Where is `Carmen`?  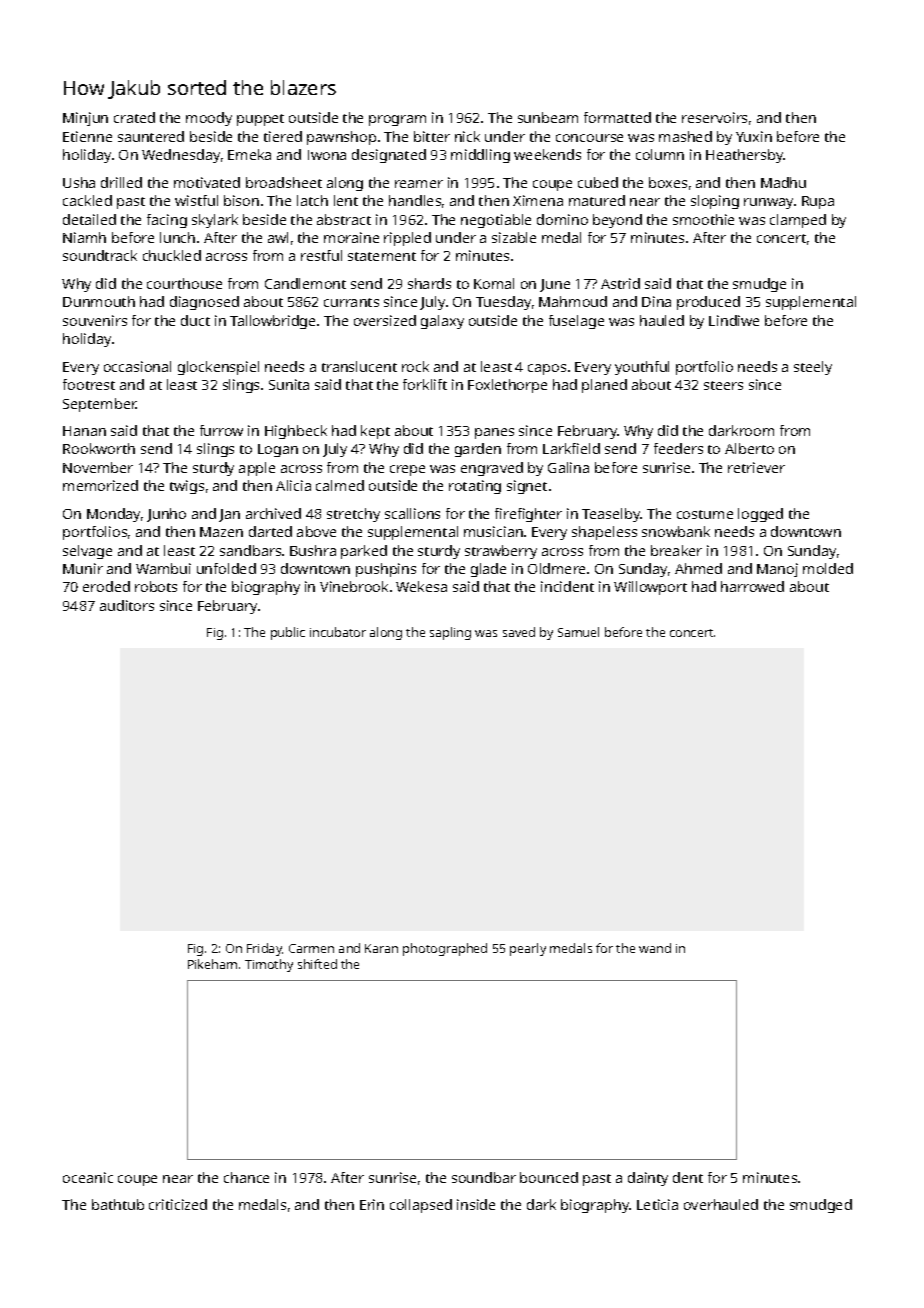
Carmen is located at coordinates (311, 948).
